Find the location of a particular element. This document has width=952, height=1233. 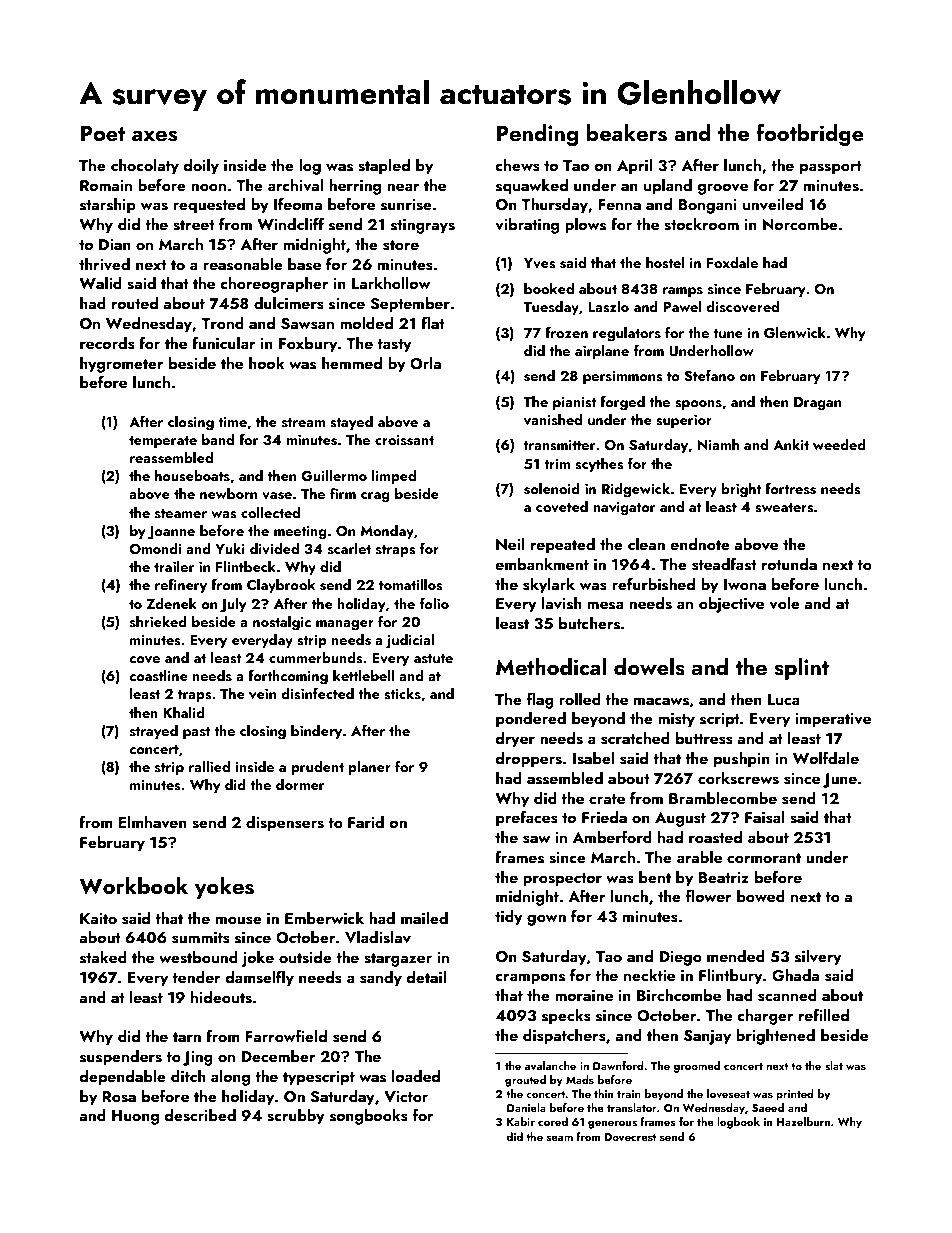

refurbished is located at coordinates (653, 584).
